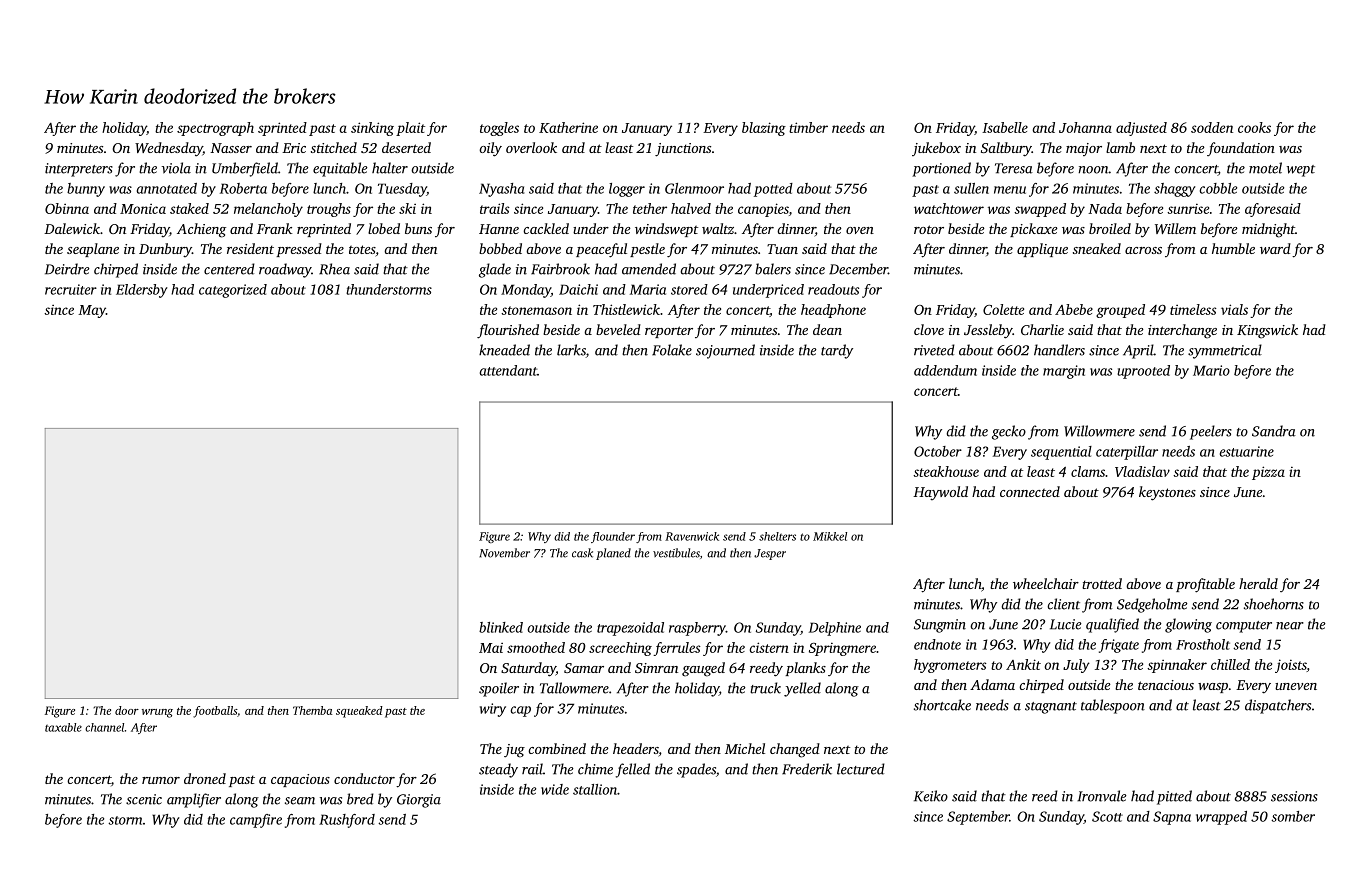 The height and width of the screenshot is (887, 1372). What do you see at coordinates (946, 471) in the screenshot?
I see `steakhouse` at bounding box center [946, 471].
